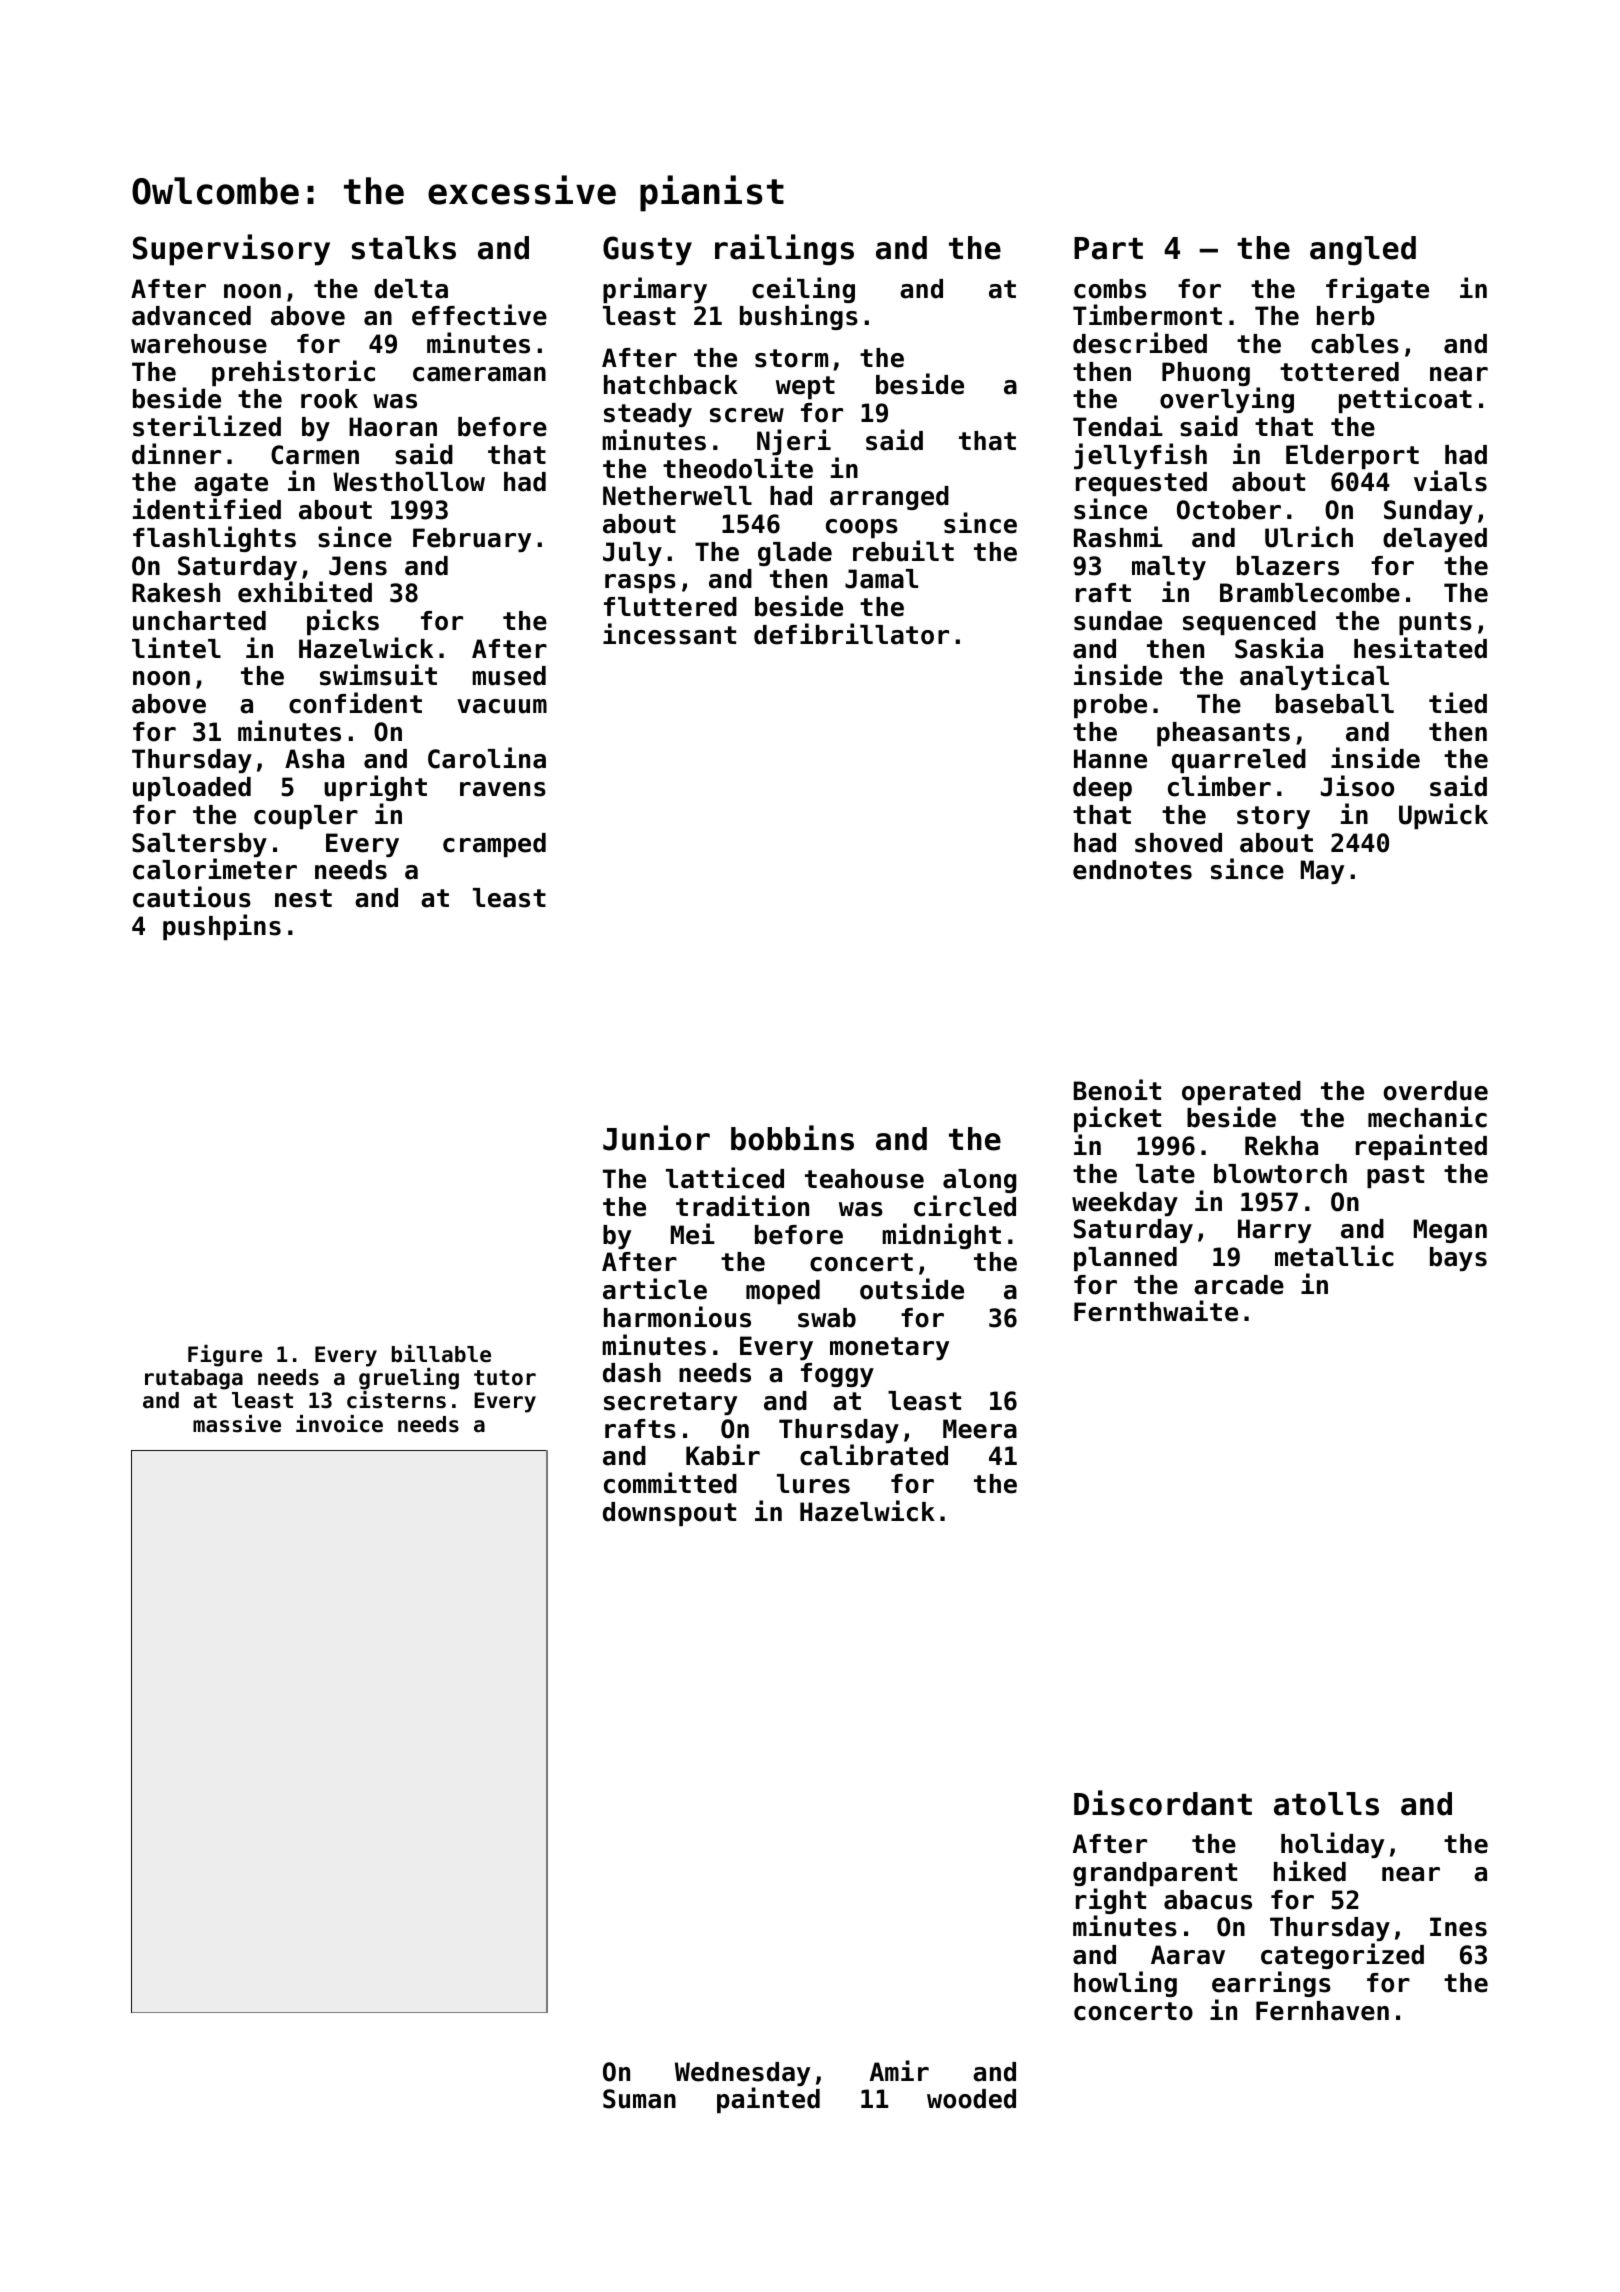 This document has width=1620, height=2292. I want to click on Gusty, so click(647, 251).
